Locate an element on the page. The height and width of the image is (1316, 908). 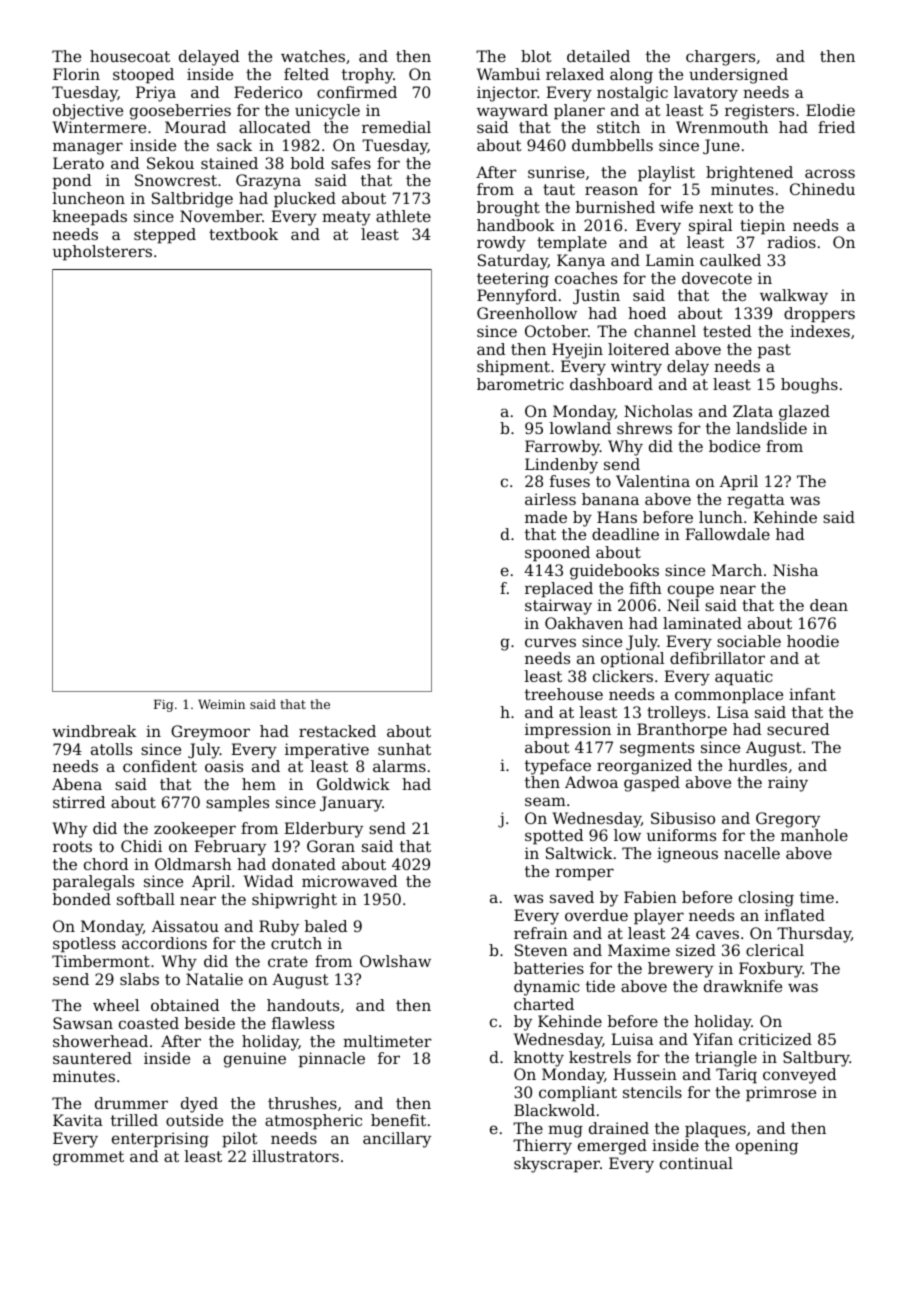
Nisha is located at coordinates (795, 570).
